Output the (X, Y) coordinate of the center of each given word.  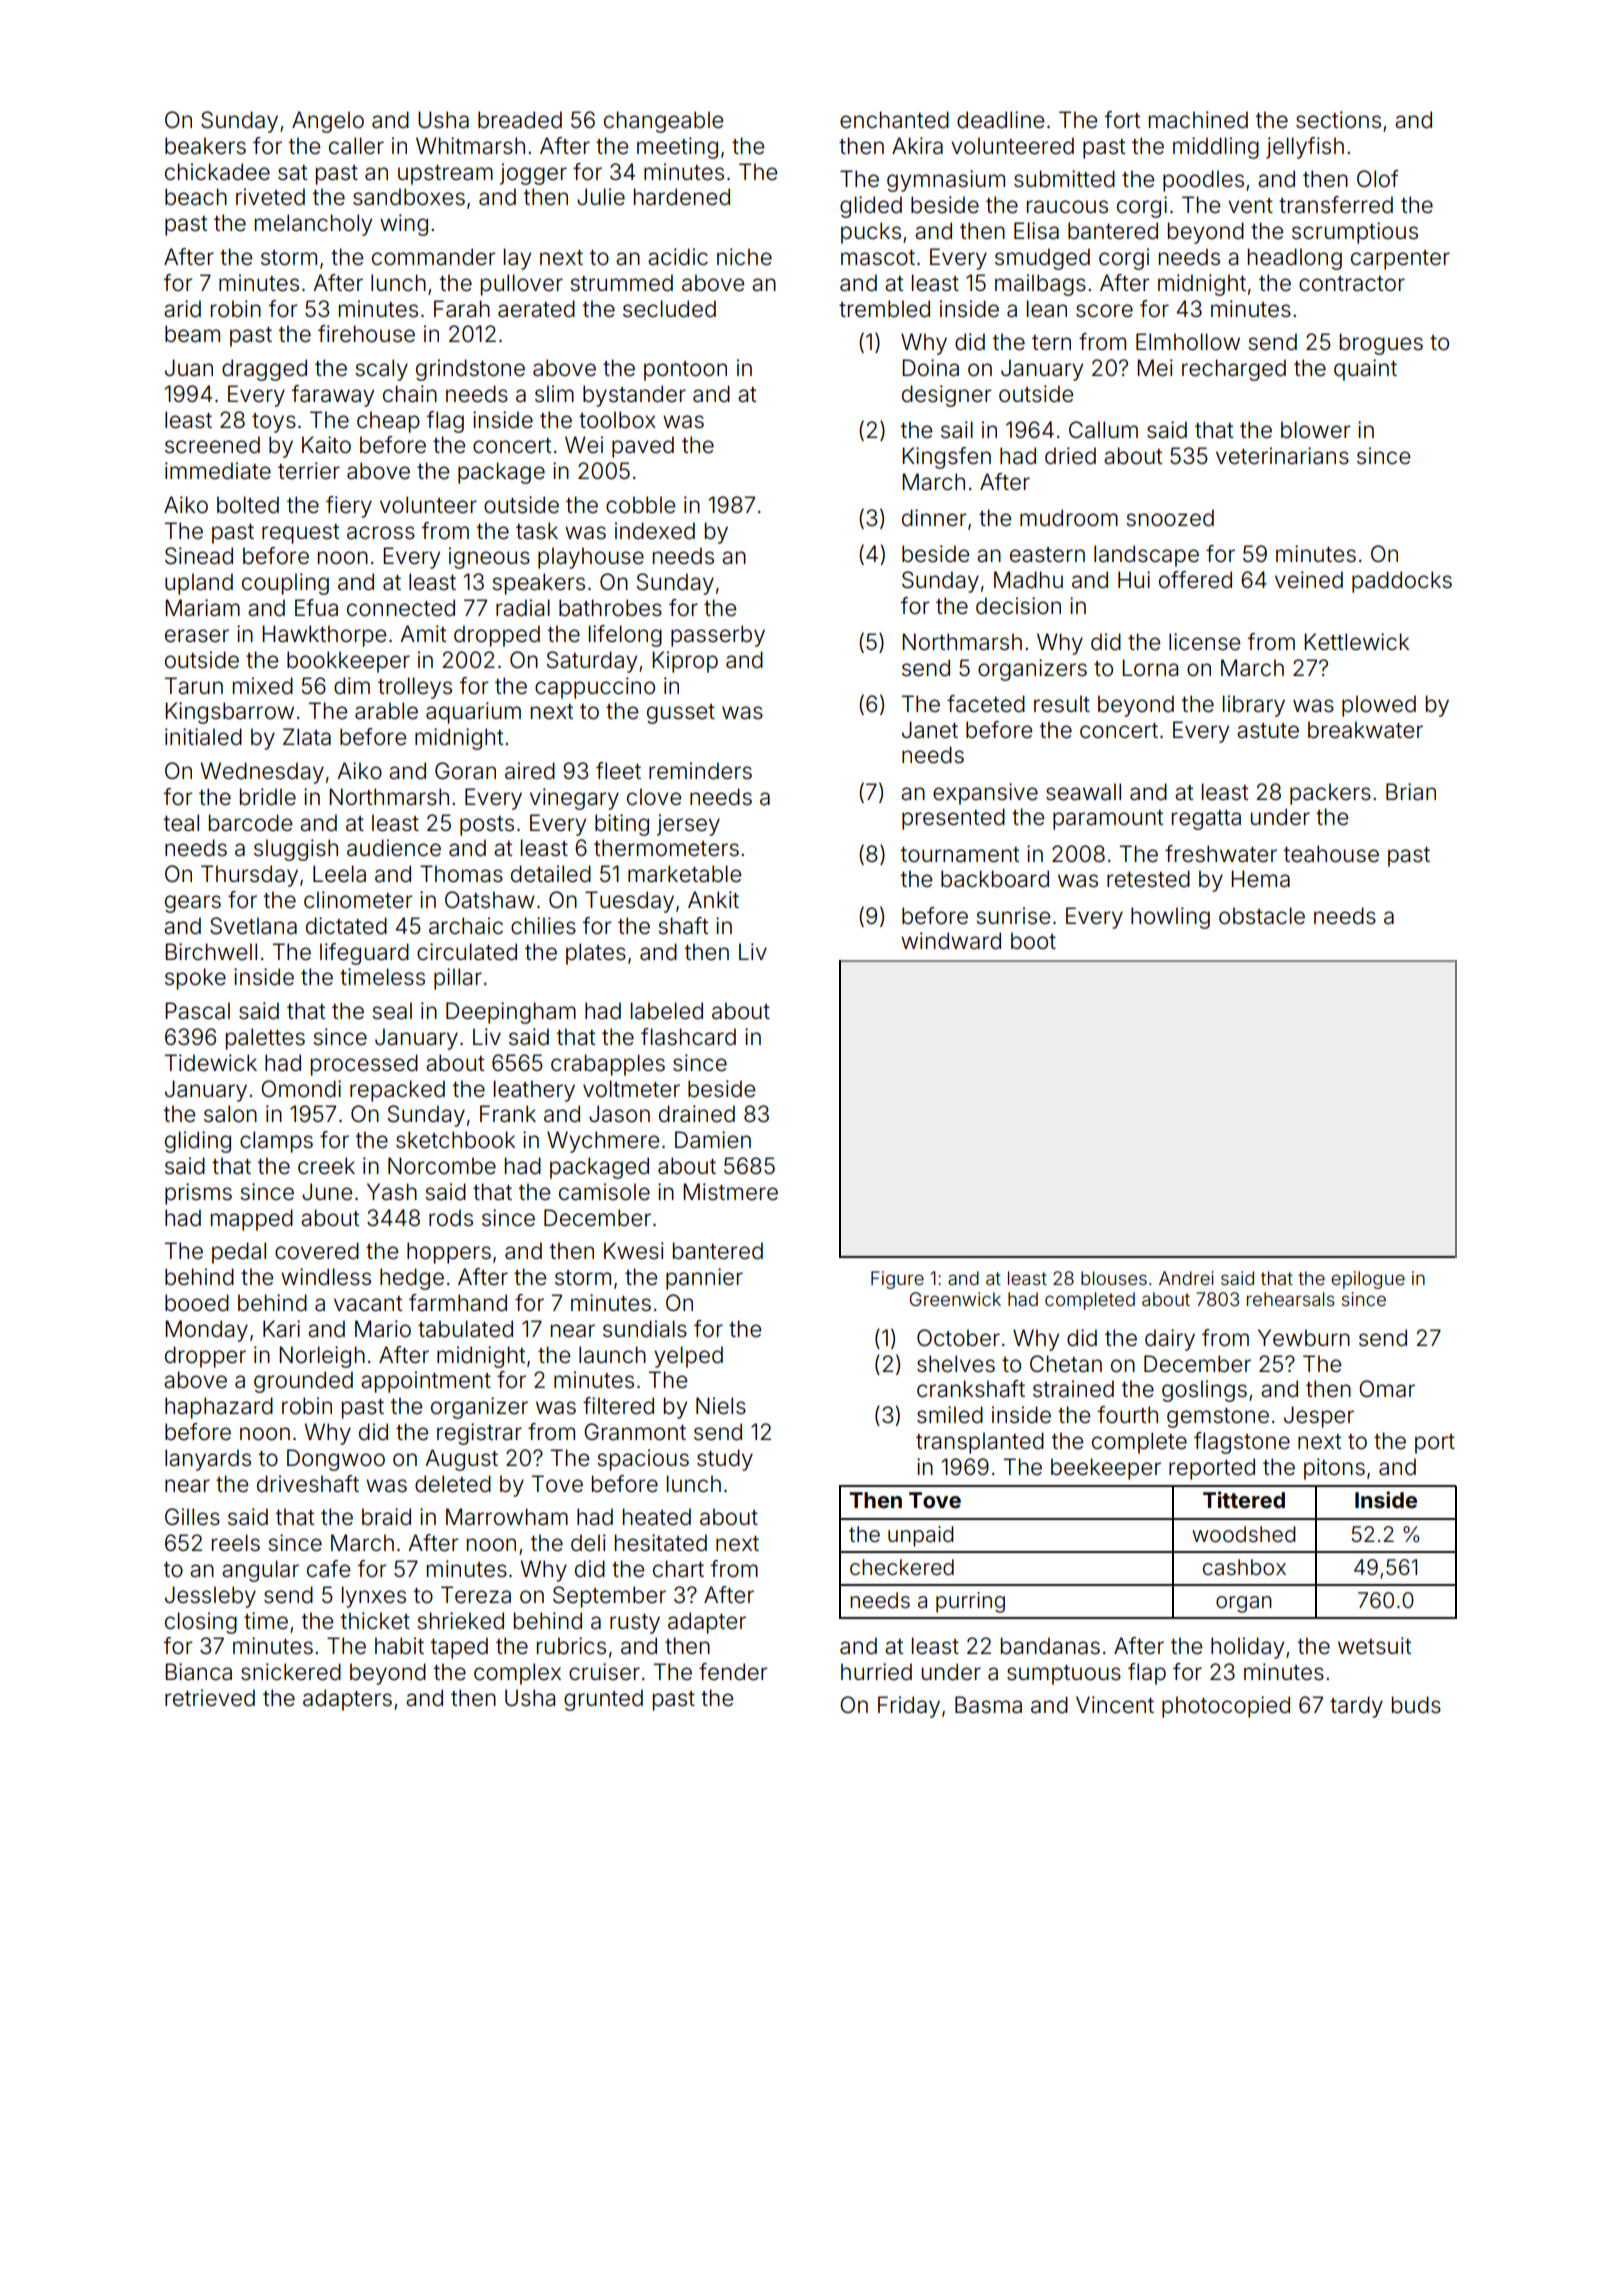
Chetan (1066, 1364)
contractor (1352, 284)
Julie (601, 197)
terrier (309, 471)
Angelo (328, 122)
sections (1338, 120)
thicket (375, 1621)
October (958, 1338)
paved (643, 447)
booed (197, 1303)
